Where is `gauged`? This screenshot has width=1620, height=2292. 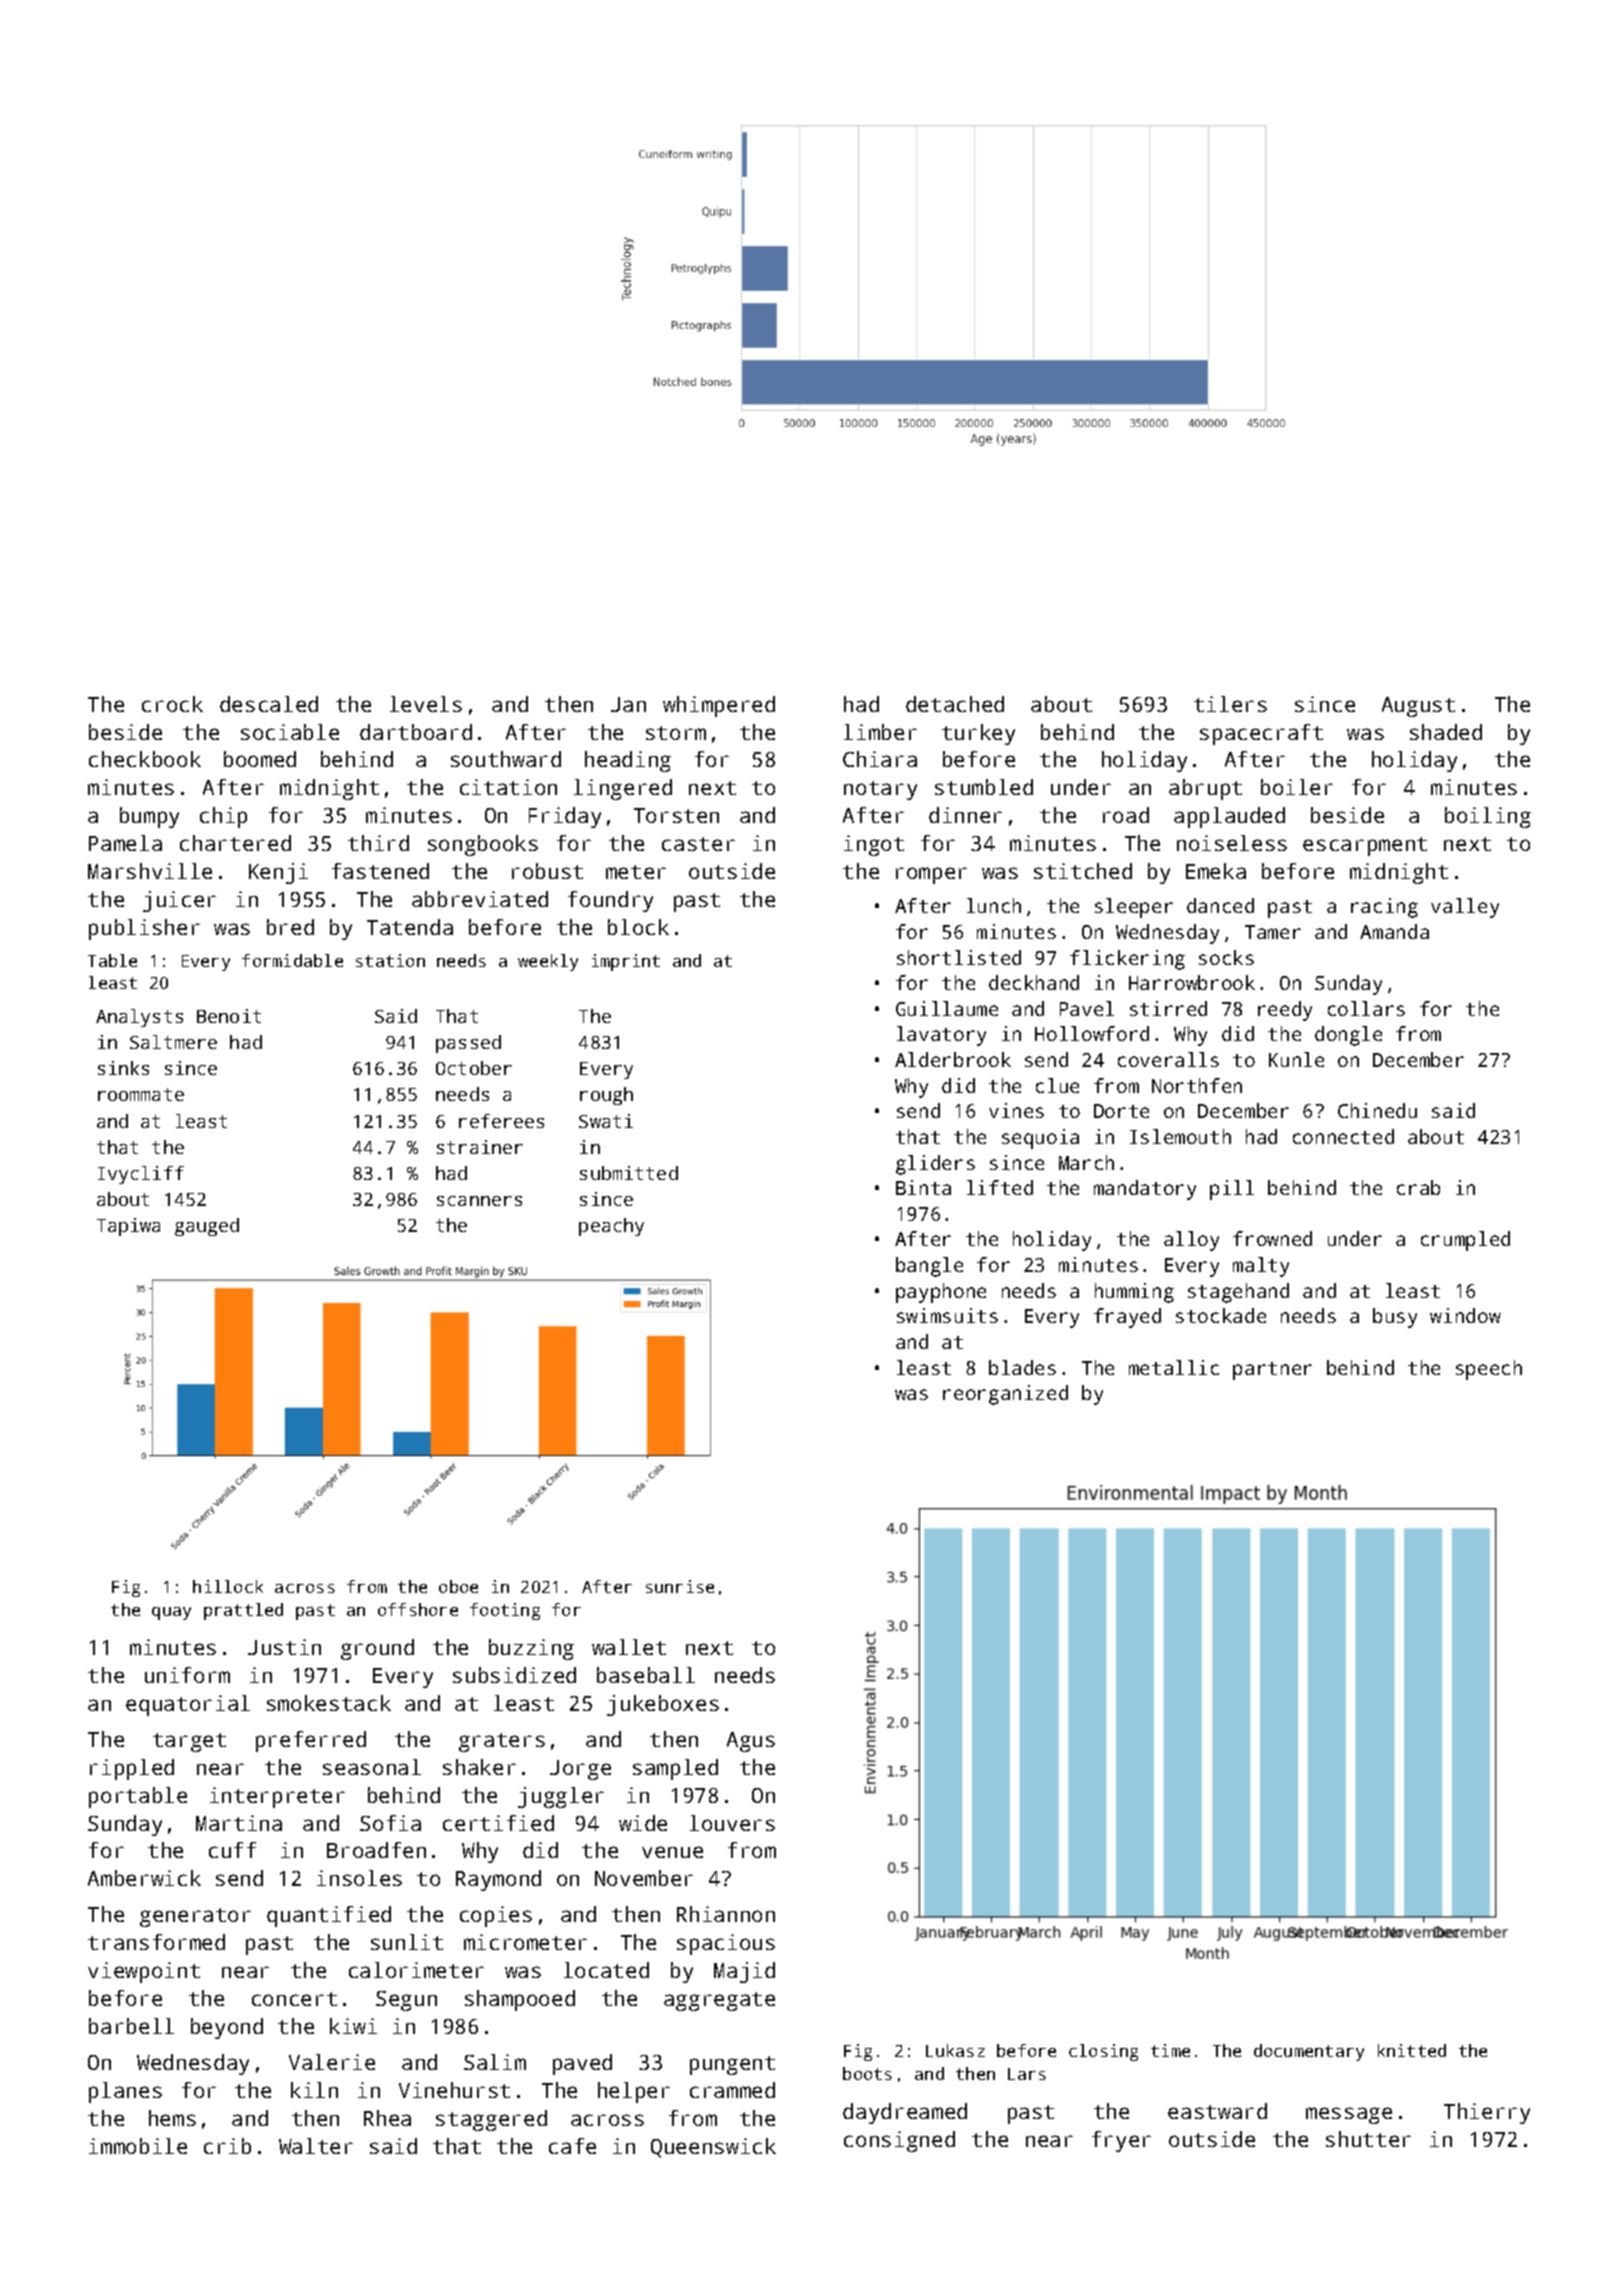 gauged is located at coordinates (207, 1227).
